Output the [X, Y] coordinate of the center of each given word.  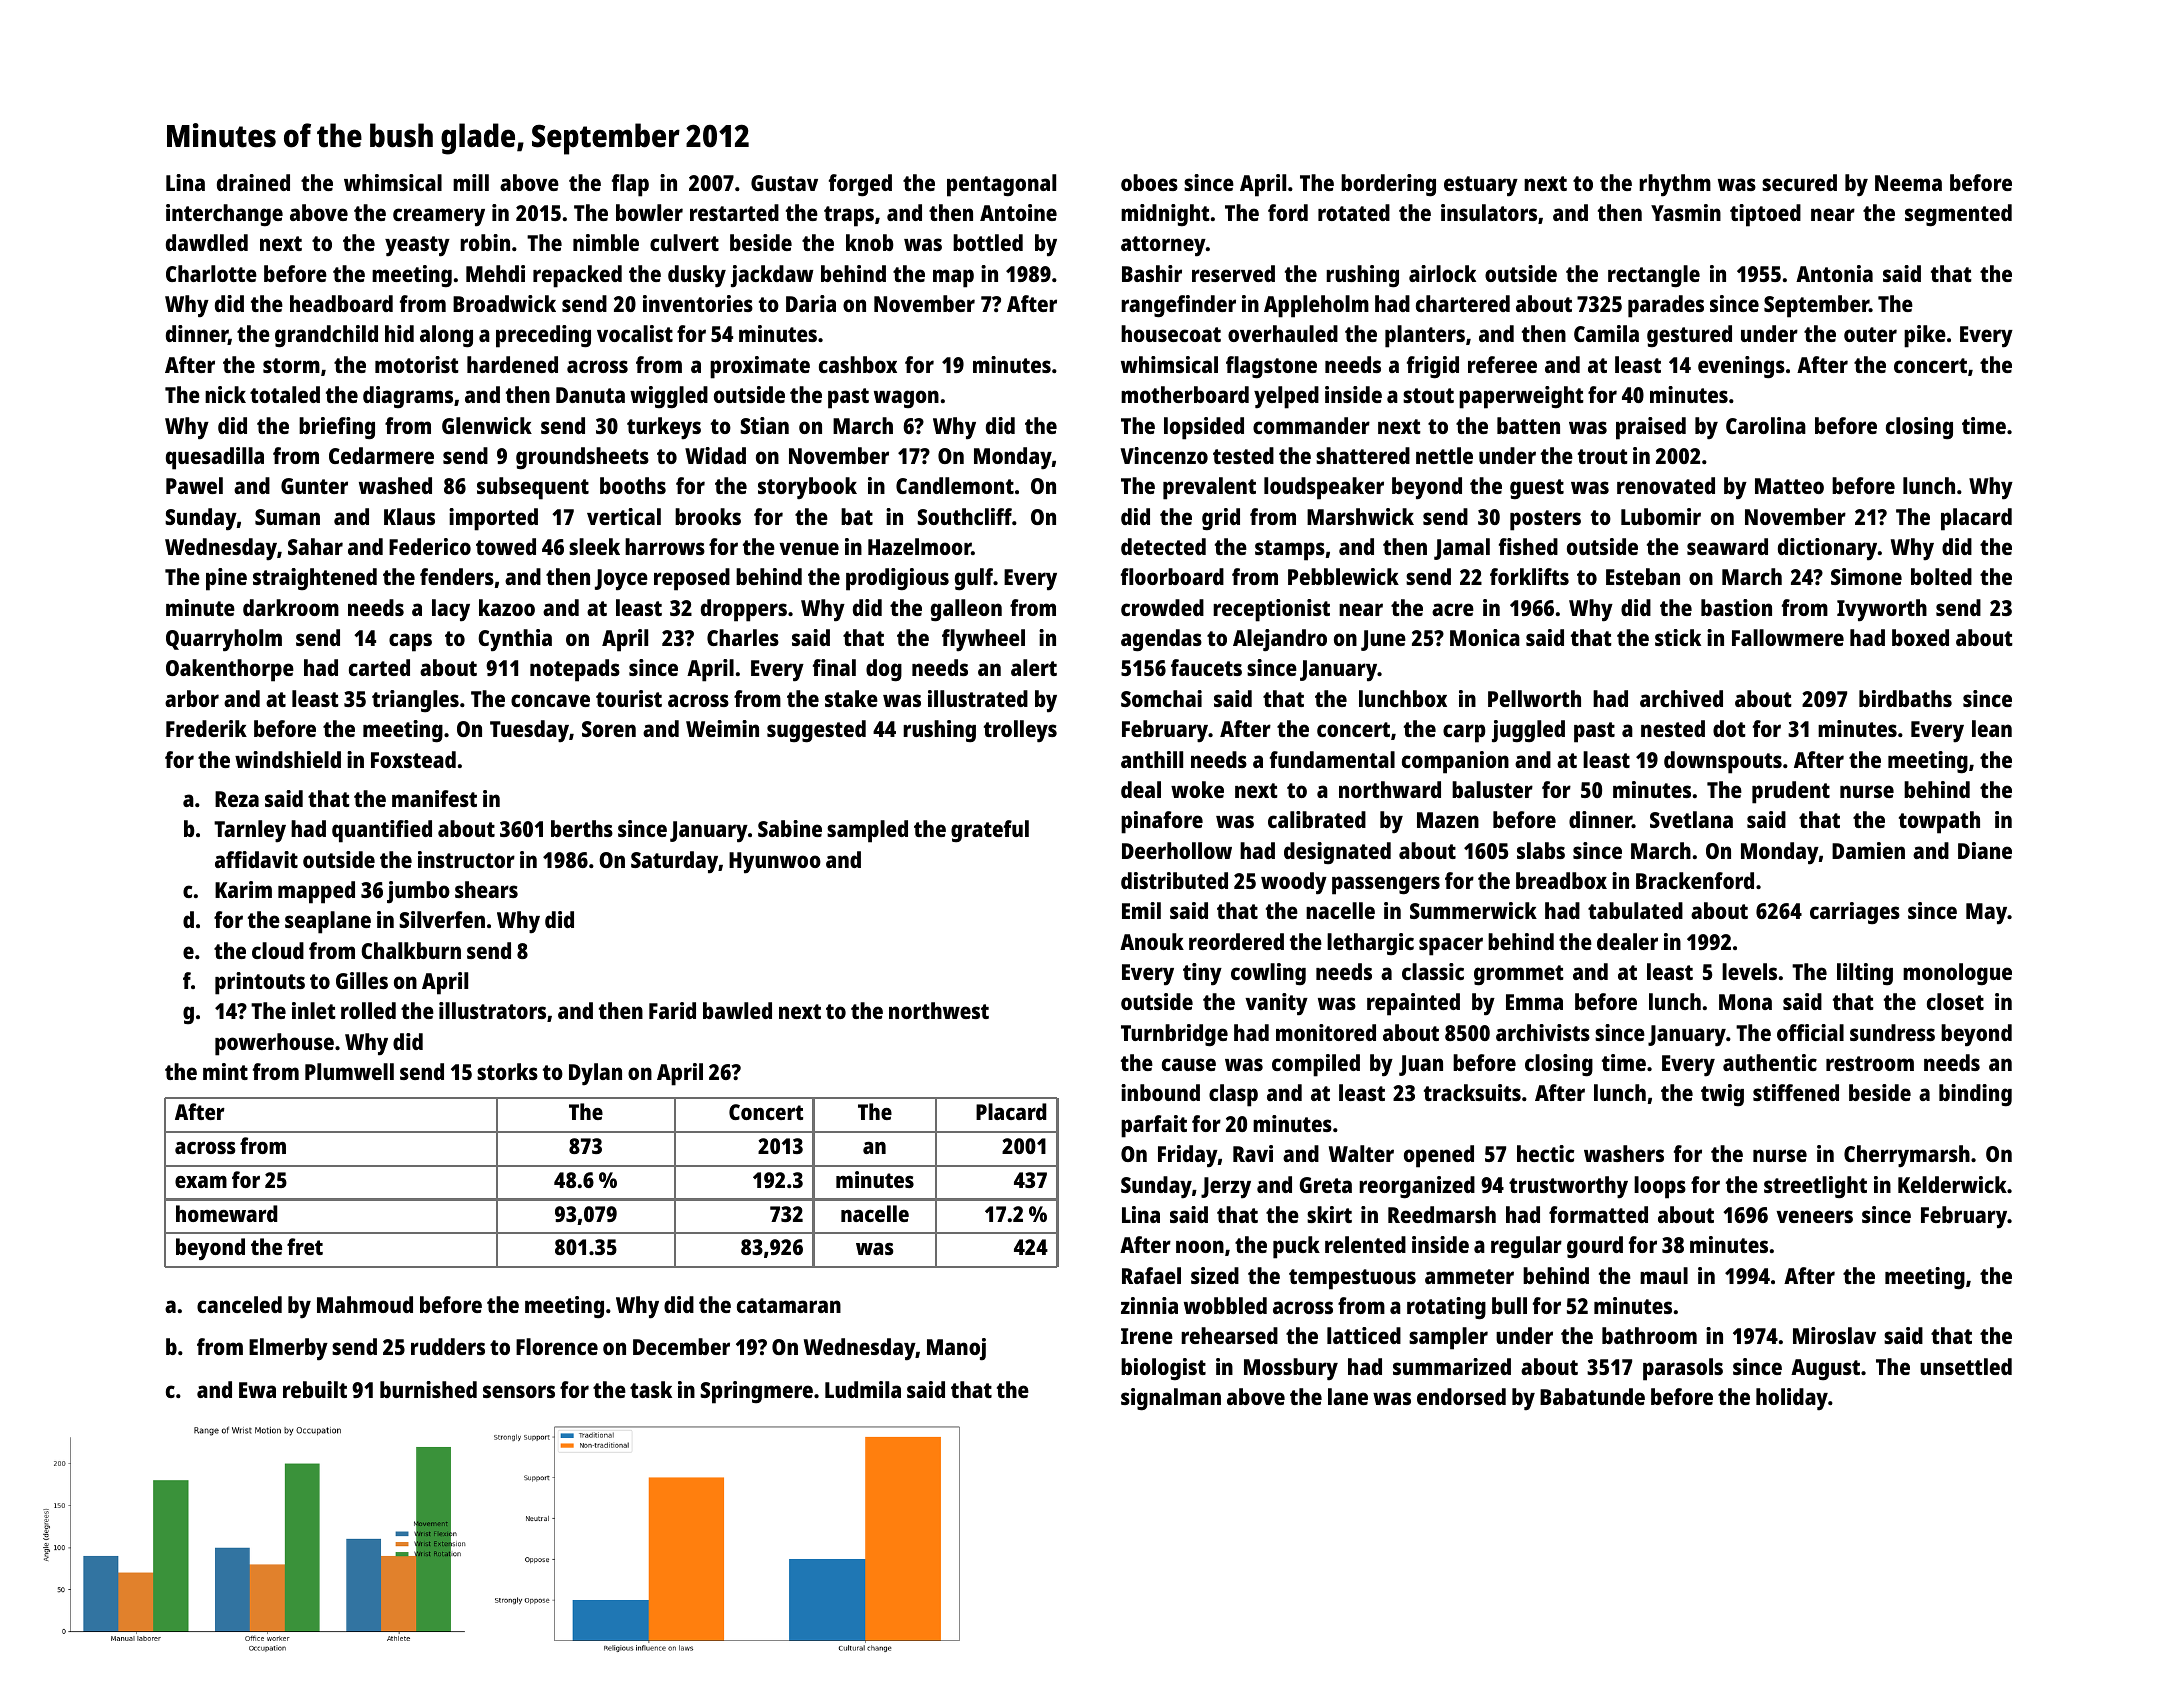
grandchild [326, 336]
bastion [1736, 607]
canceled [239, 1304]
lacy [451, 610]
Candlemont [955, 485]
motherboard [1185, 394]
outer [1870, 334]
